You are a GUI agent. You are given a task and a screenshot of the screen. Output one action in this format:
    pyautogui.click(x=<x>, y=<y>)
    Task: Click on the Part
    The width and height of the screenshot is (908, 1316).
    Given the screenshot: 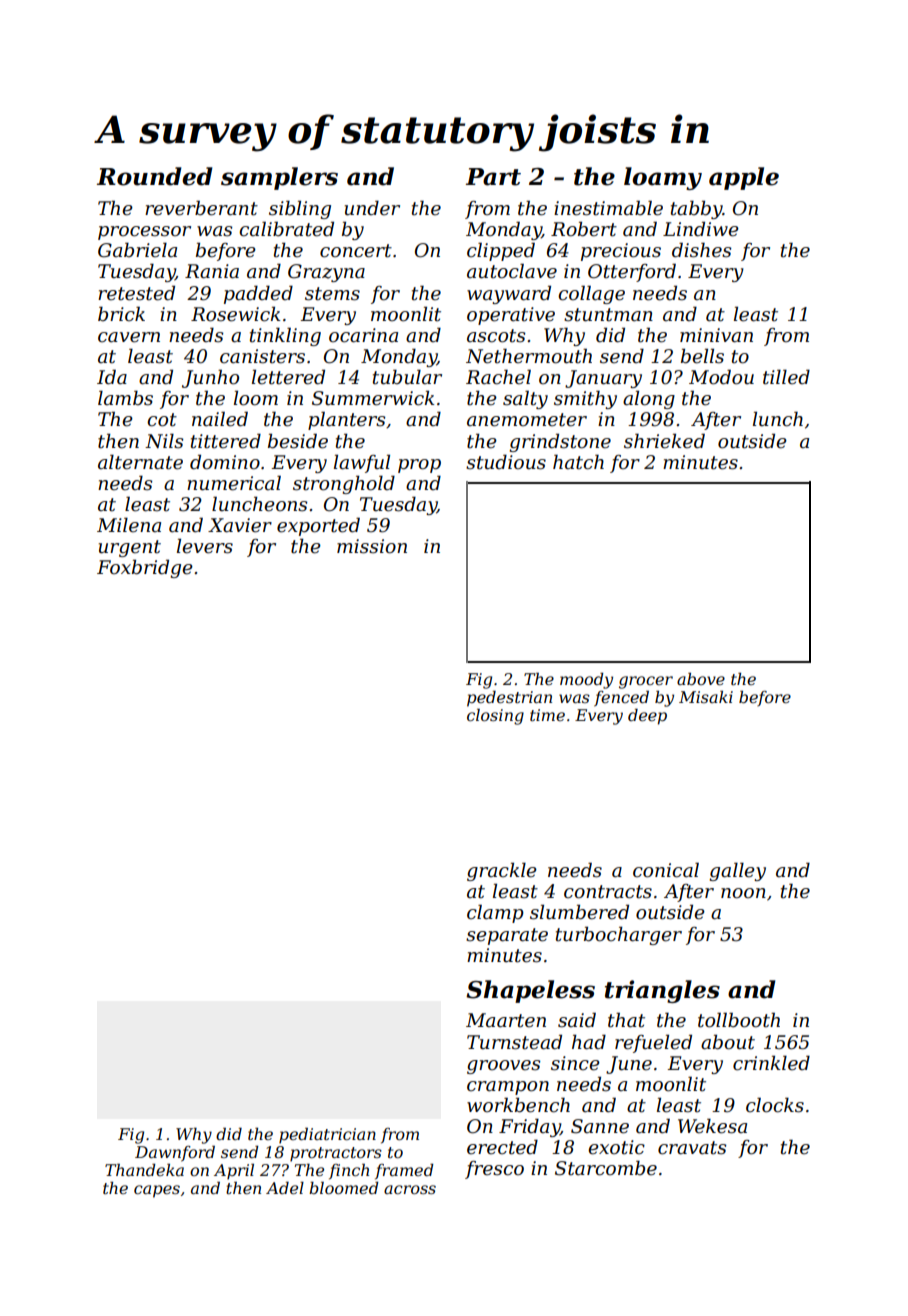 What is the action you would take?
    pyautogui.click(x=493, y=177)
